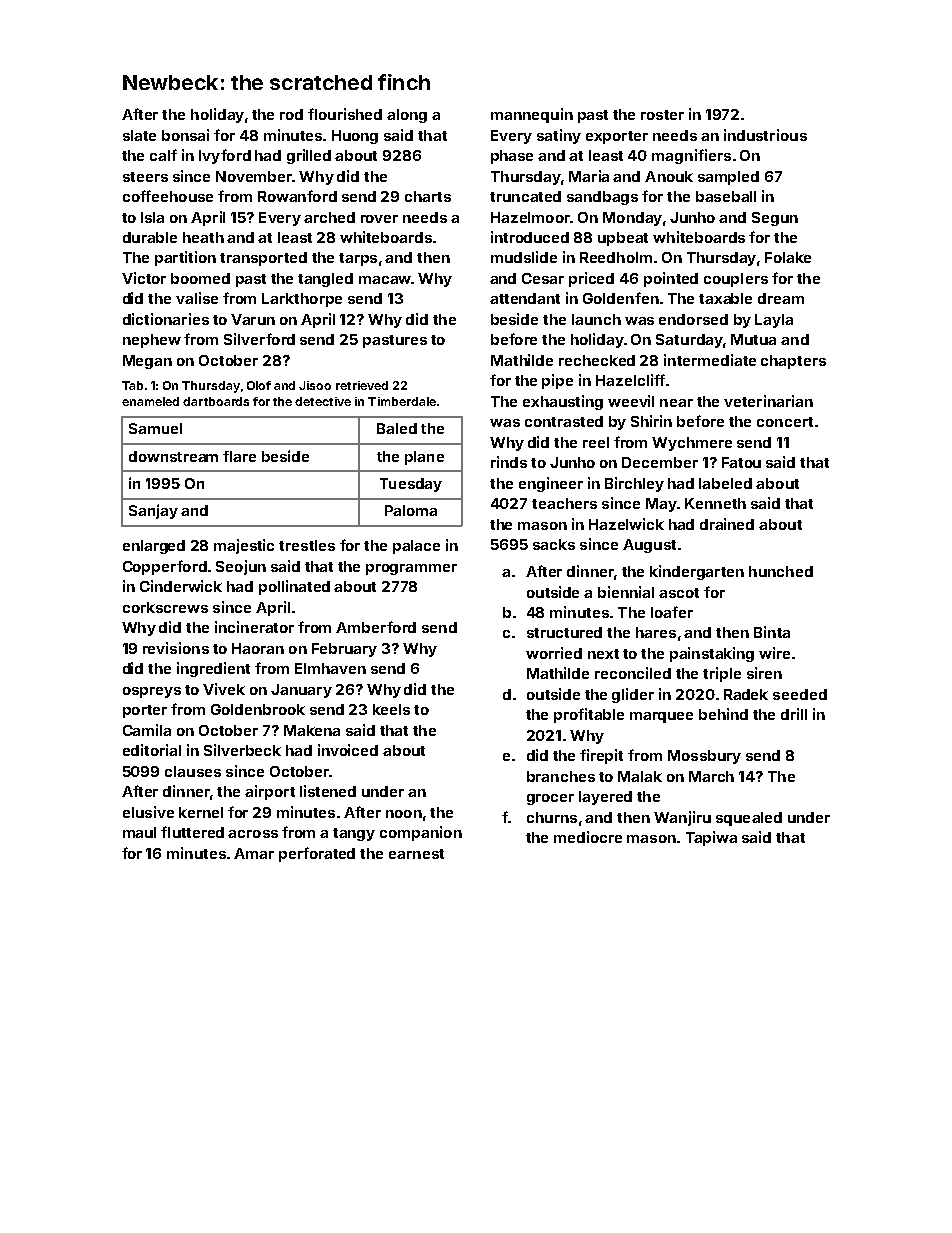 The image size is (952, 1233). Describe the element at coordinates (185, 135) in the page. I see `bonsai` at that location.
